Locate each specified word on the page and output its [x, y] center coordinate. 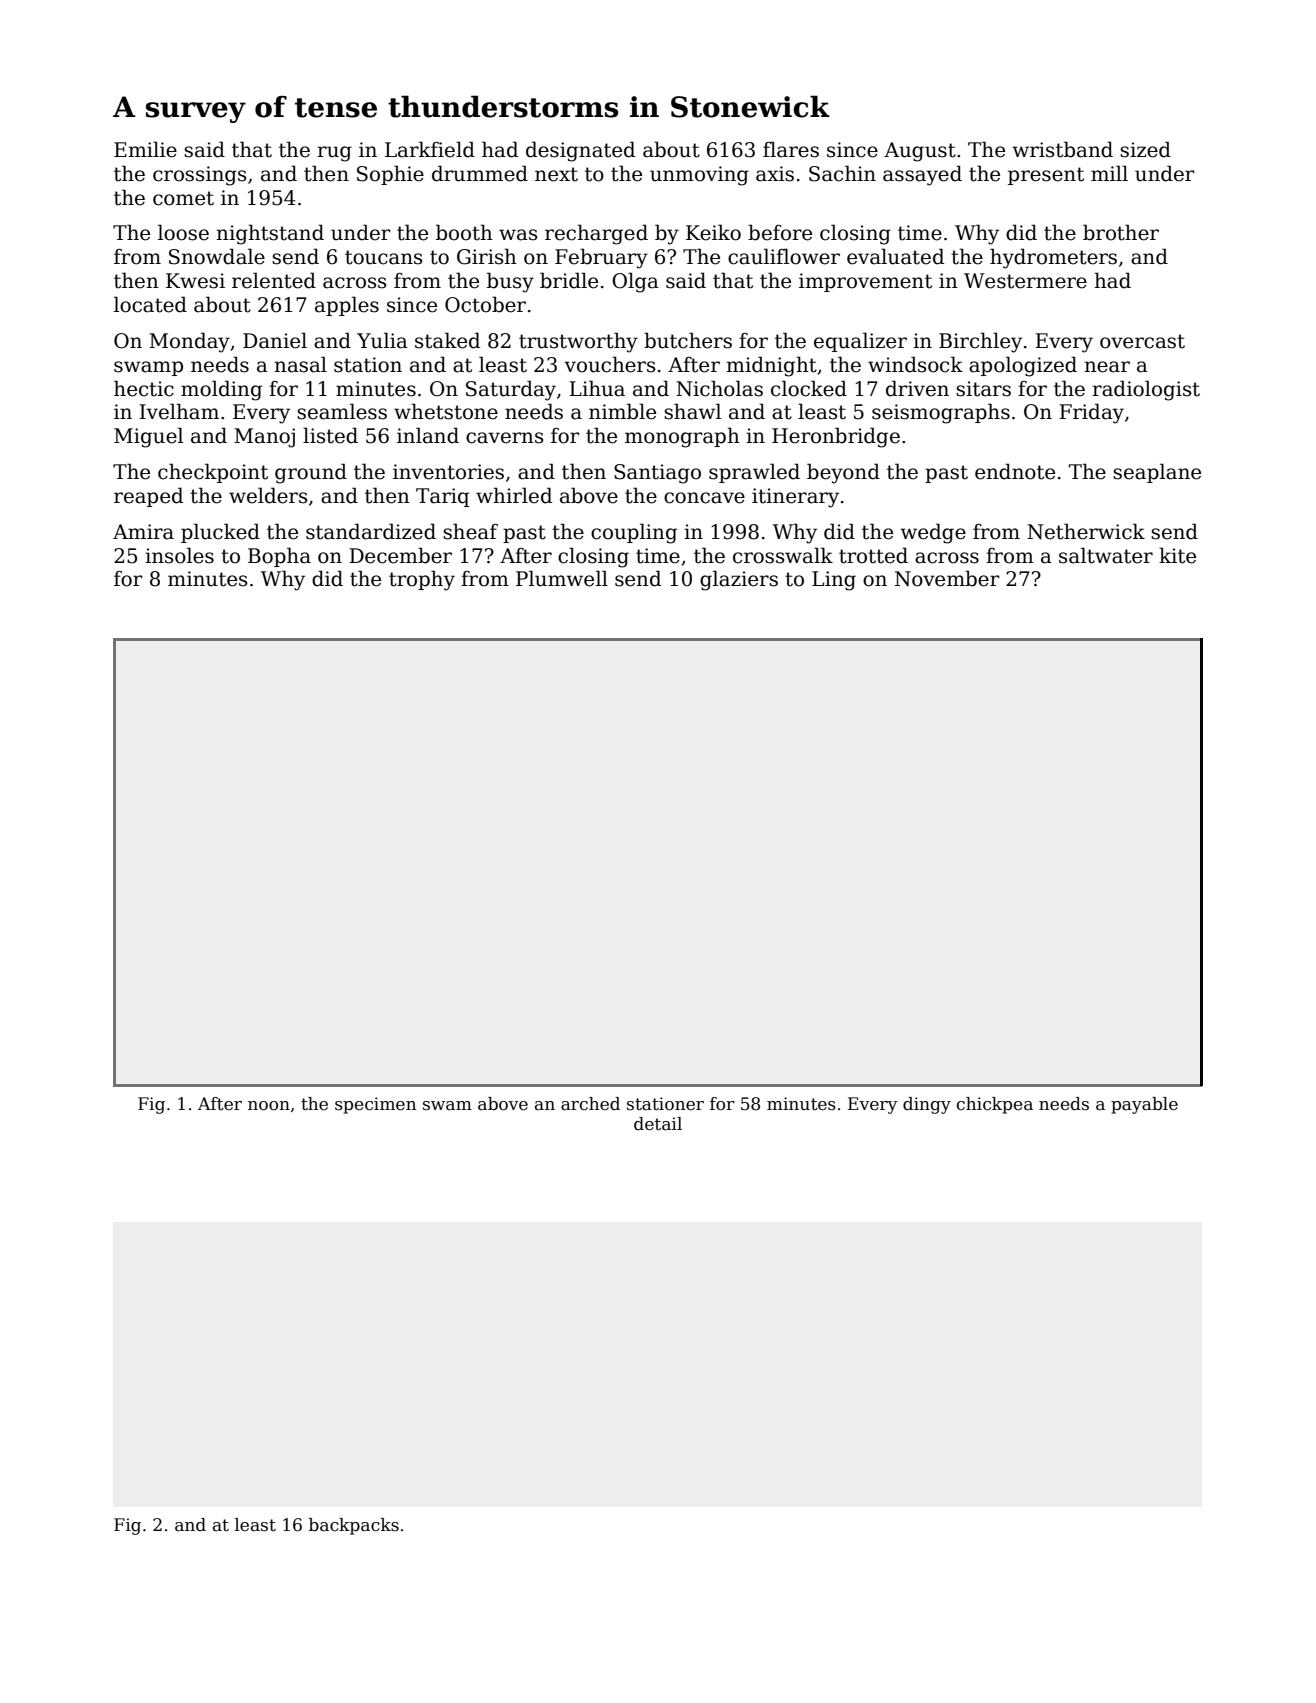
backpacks [354, 1526]
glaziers [739, 580]
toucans [383, 257]
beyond [843, 473]
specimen [375, 1105]
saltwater [1106, 555]
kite [1177, 555]
